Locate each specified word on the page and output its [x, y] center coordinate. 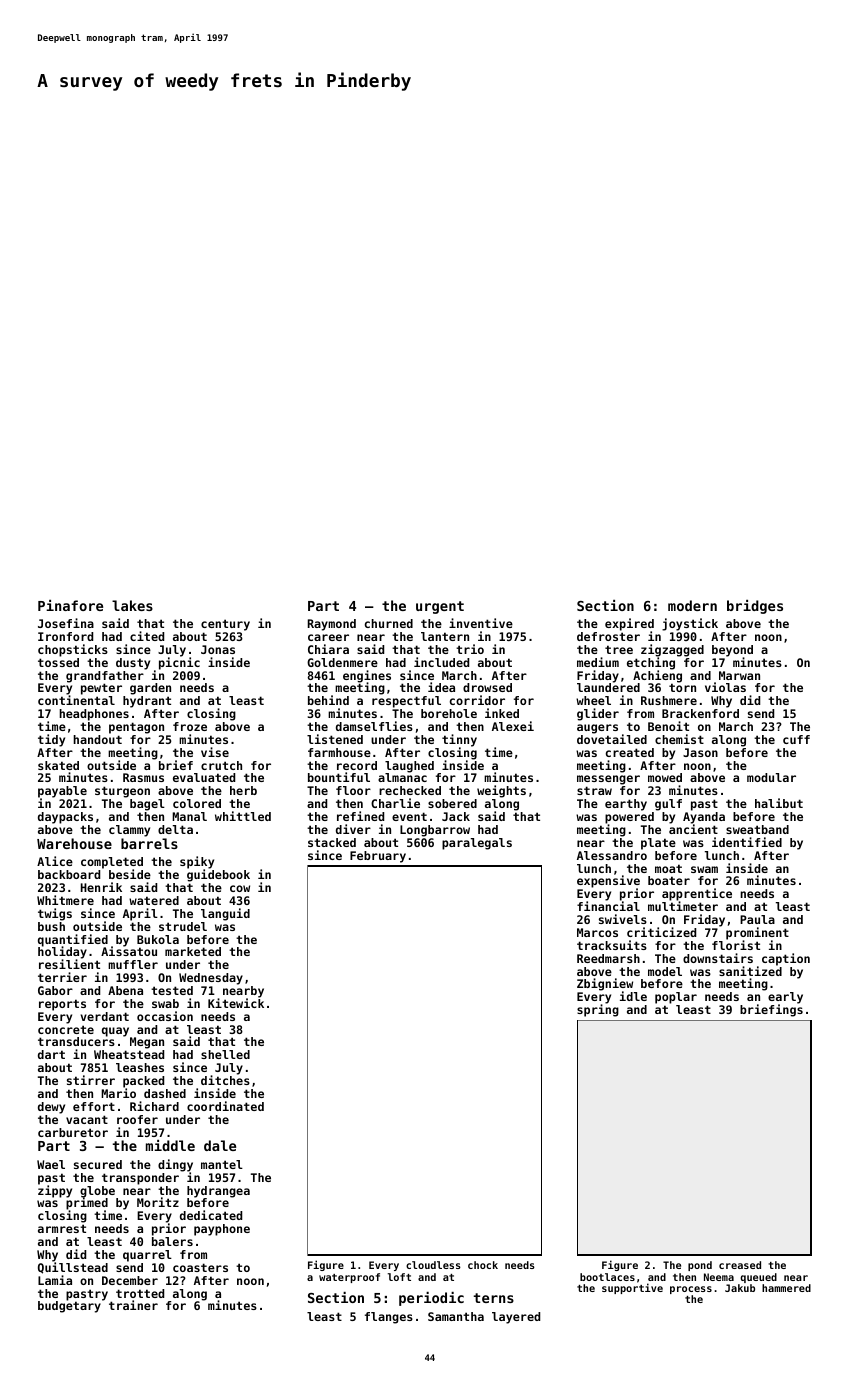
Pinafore [70, 605]
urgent [440, 607]
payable [62, 792]
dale [220, 1145]
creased [740, 1265]
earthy [626, 805]
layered [516, 1318]
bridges [755, 607]
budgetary [69, 1307]
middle [170, 1145]
